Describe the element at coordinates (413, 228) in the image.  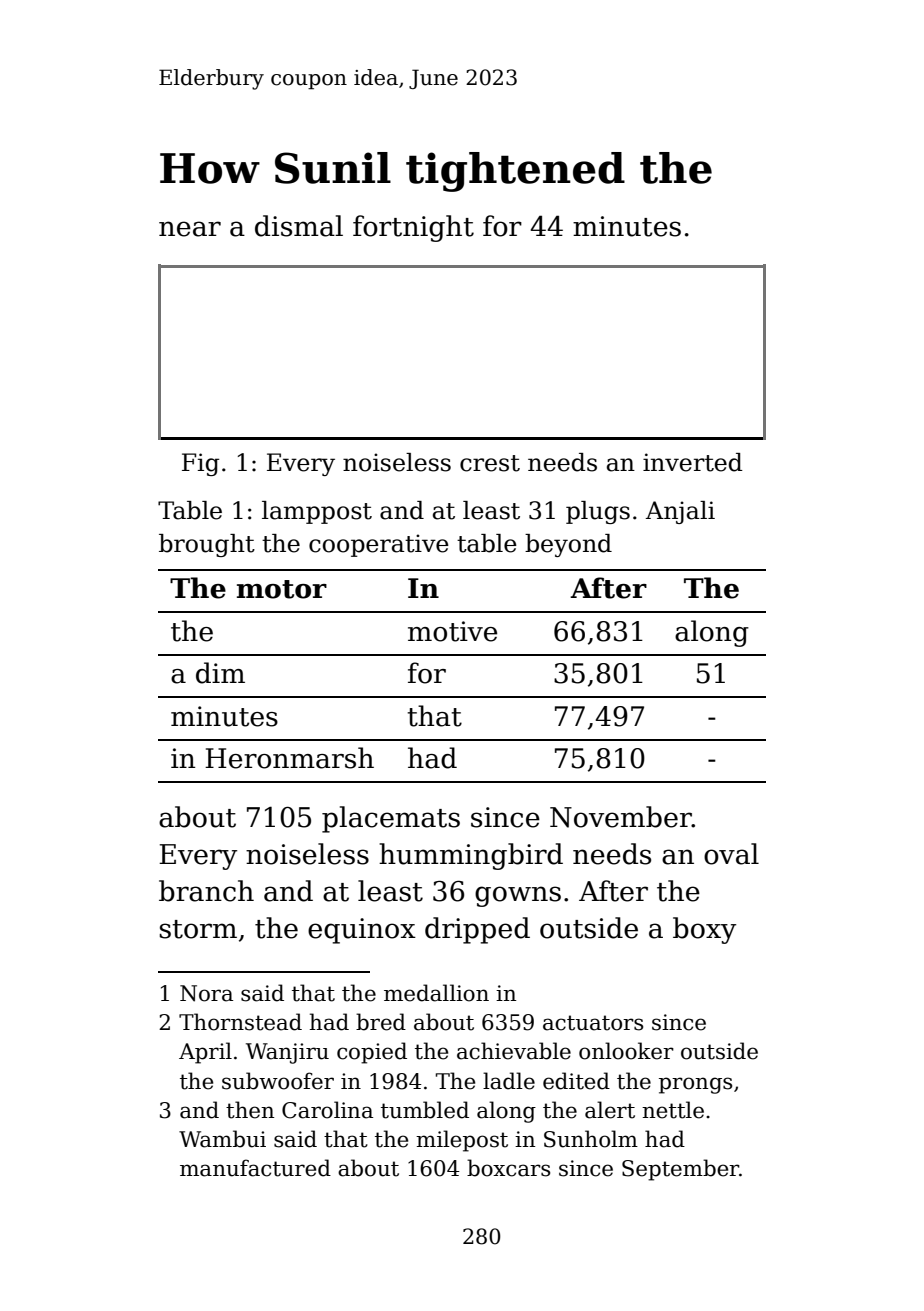
I see `fortnight` at that location.
